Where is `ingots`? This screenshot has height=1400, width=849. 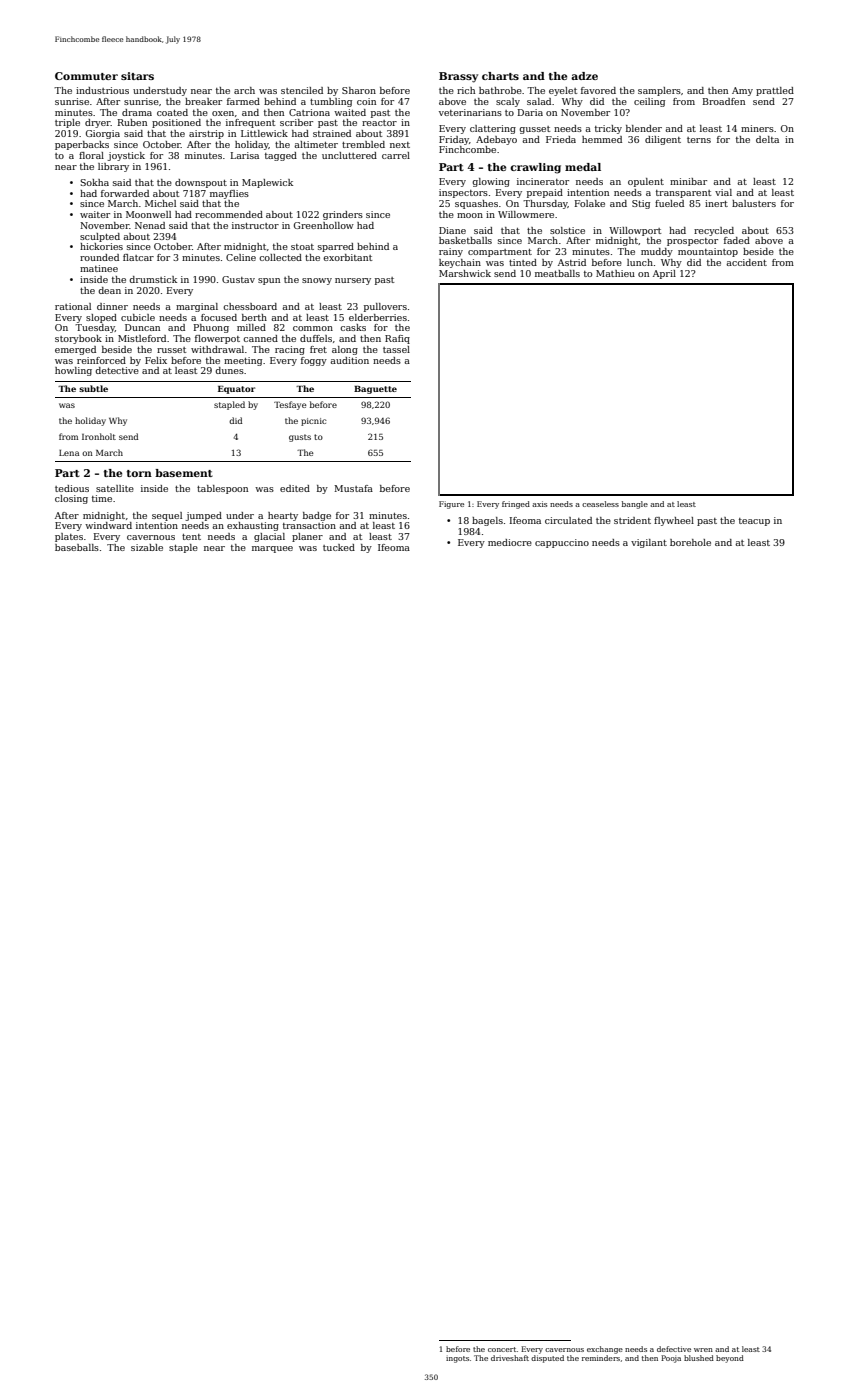 ingots is located at coordinates (457, 1359).
